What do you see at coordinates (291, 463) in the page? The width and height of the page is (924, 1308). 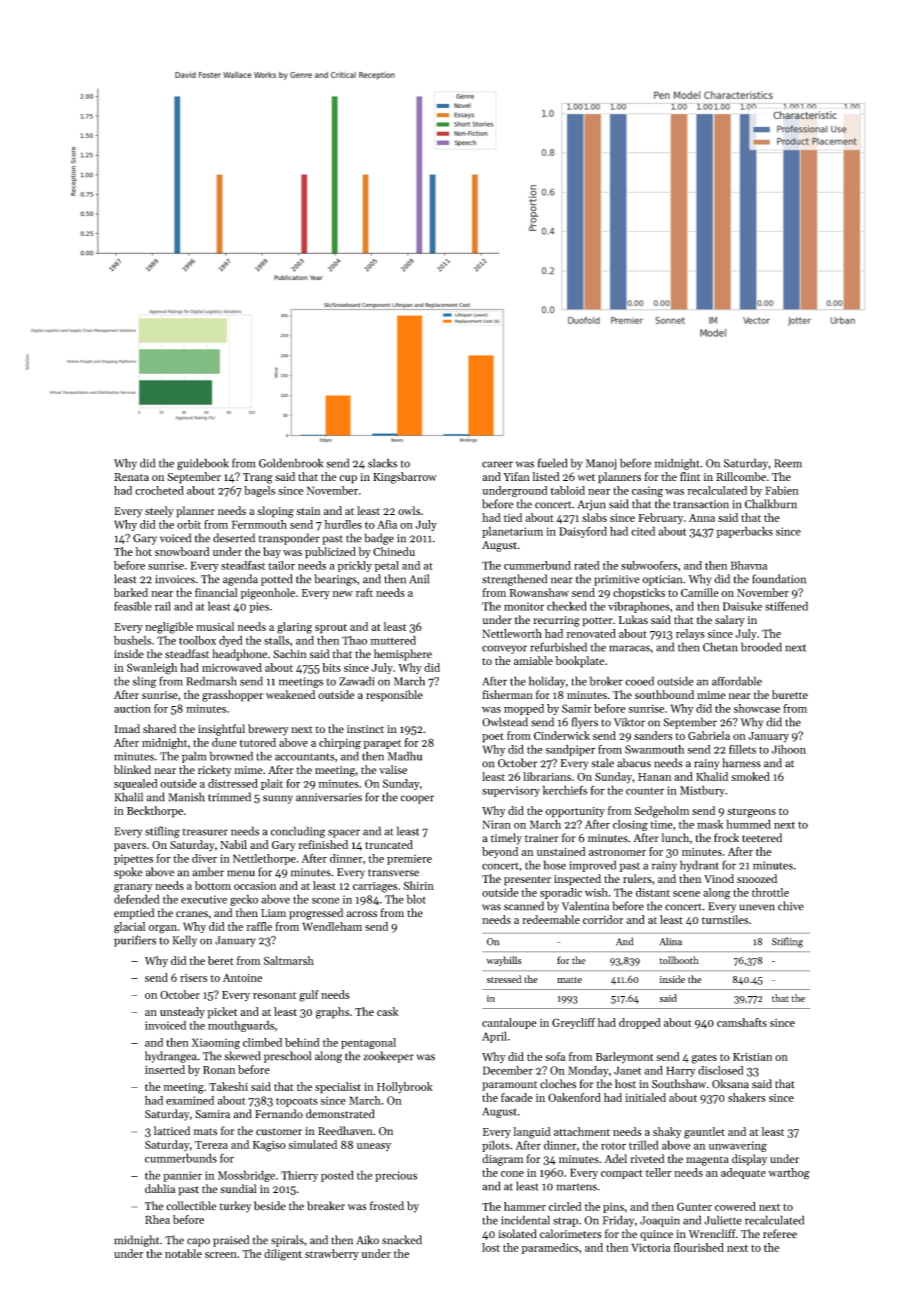 I see `Goldenbrook` at bounding box center [291, 463].
